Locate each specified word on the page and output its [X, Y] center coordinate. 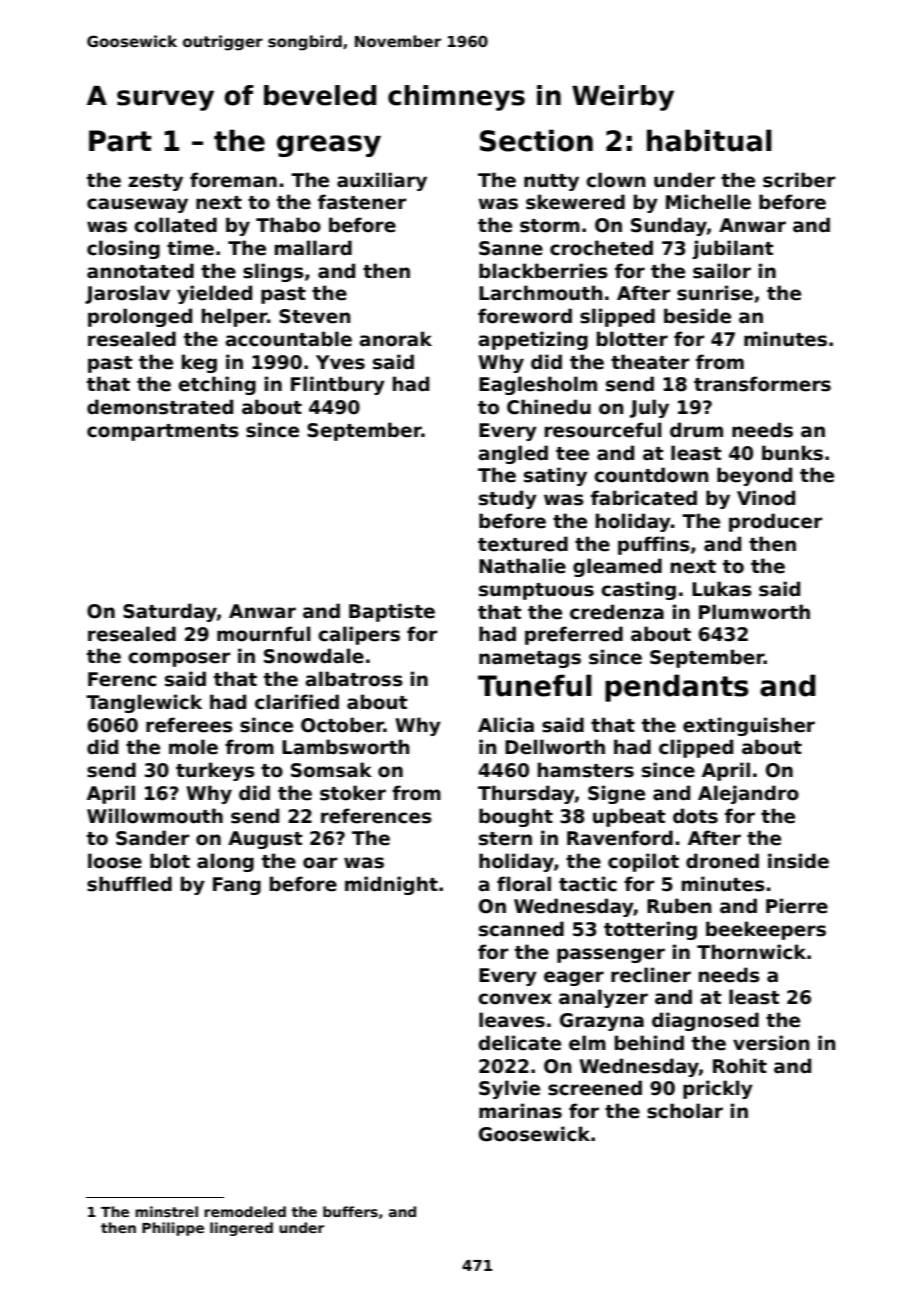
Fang [237, 886]
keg [199, 363]
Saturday [170, 612]
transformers [762, 384]
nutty [551, 182]
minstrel [166, 1211]
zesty [155, 182]
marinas [520, 1111]
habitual [709, 140]
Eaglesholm [538, 385]
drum [696, 430]
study [508, 499]
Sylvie [509, 1089]
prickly [718, 1089]
